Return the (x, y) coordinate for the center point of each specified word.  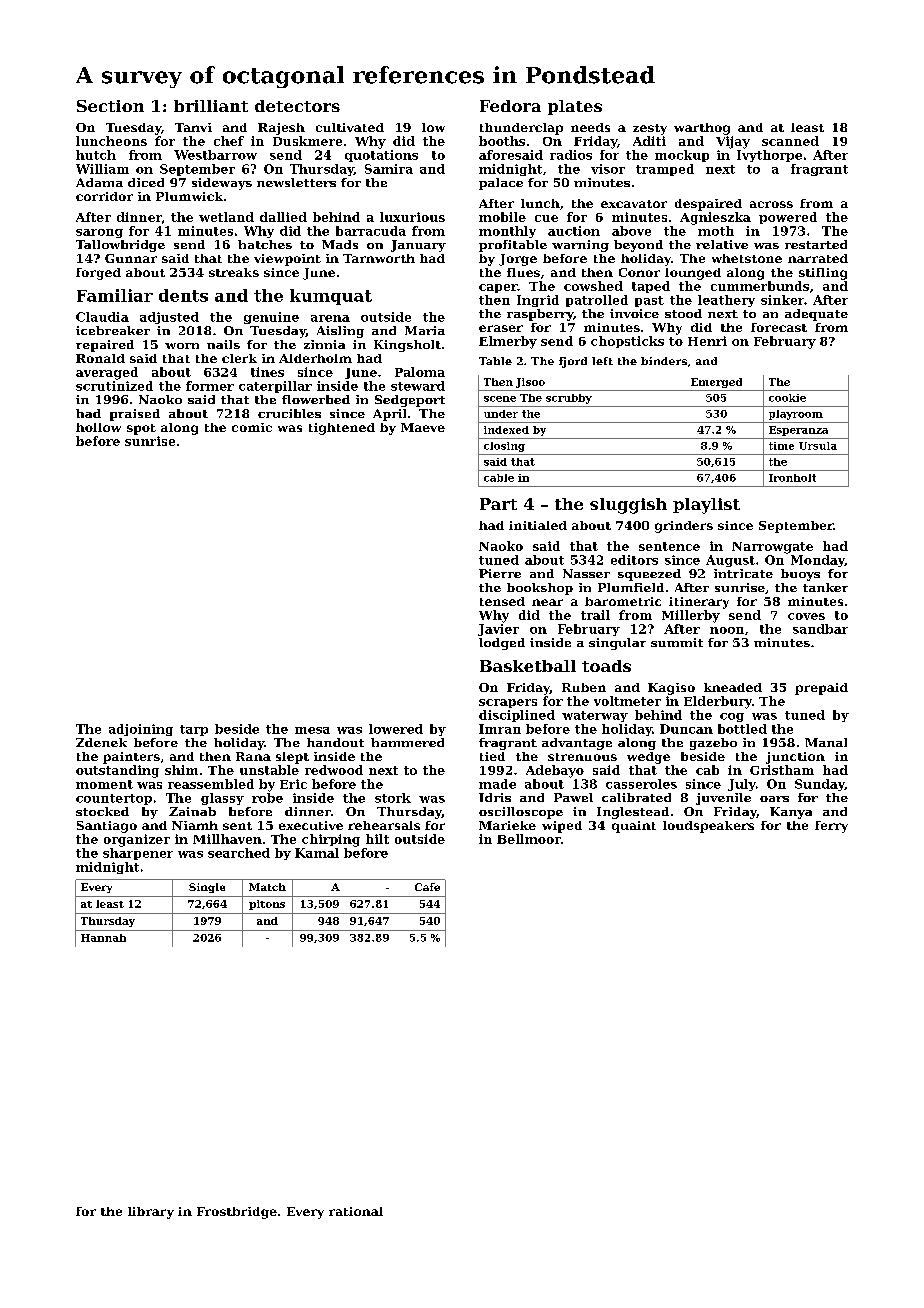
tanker (825, 587)
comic (252, 427)
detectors (297, 106)
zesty (650, 129)
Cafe (427, 887)
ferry (831, 827)
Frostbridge (237, 1213)
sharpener (138, 854)
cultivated (350, 127)
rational (356, 1211)
